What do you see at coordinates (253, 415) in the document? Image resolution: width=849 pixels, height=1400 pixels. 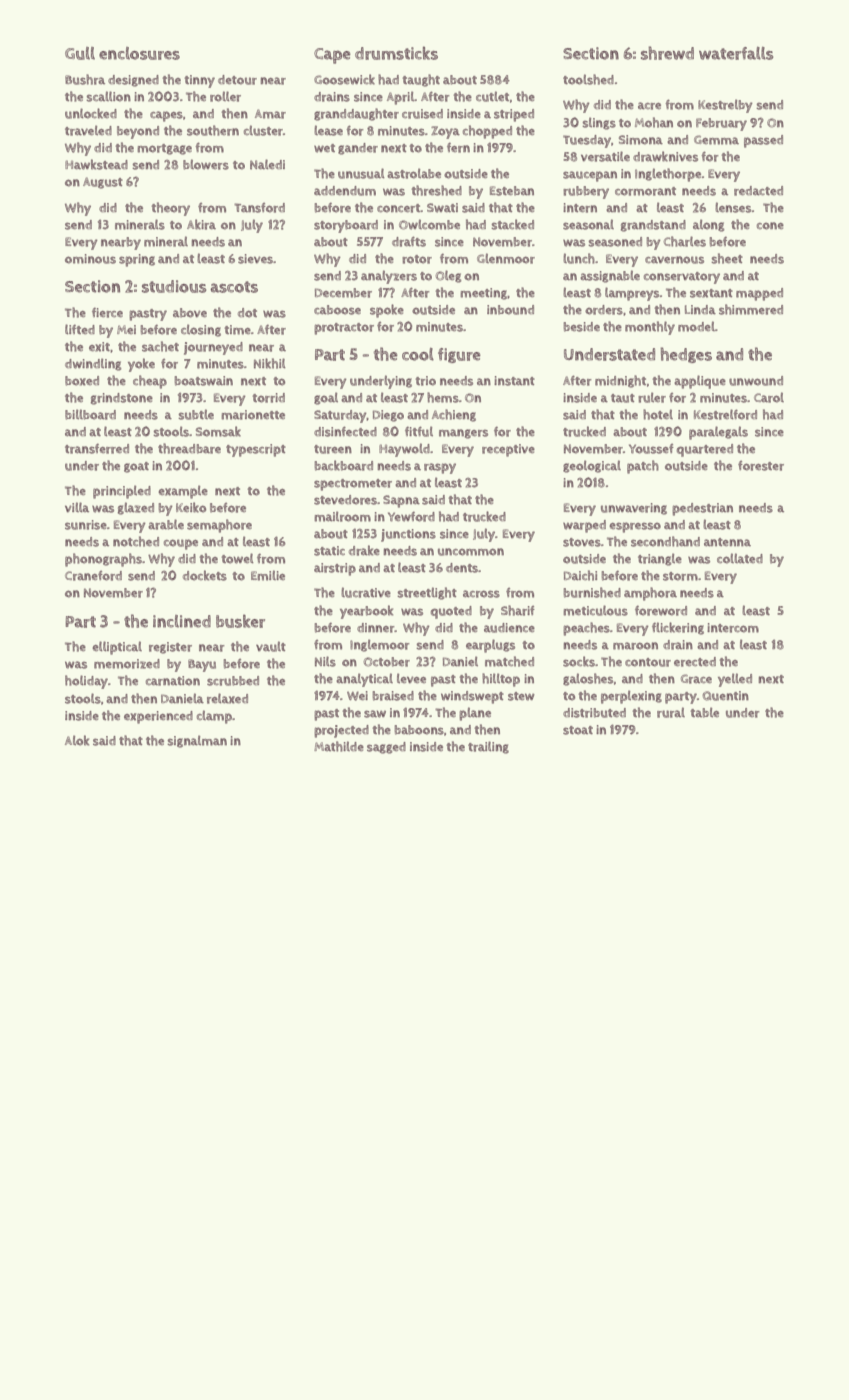 I see `marionette` at bounding box center [253, 415].
